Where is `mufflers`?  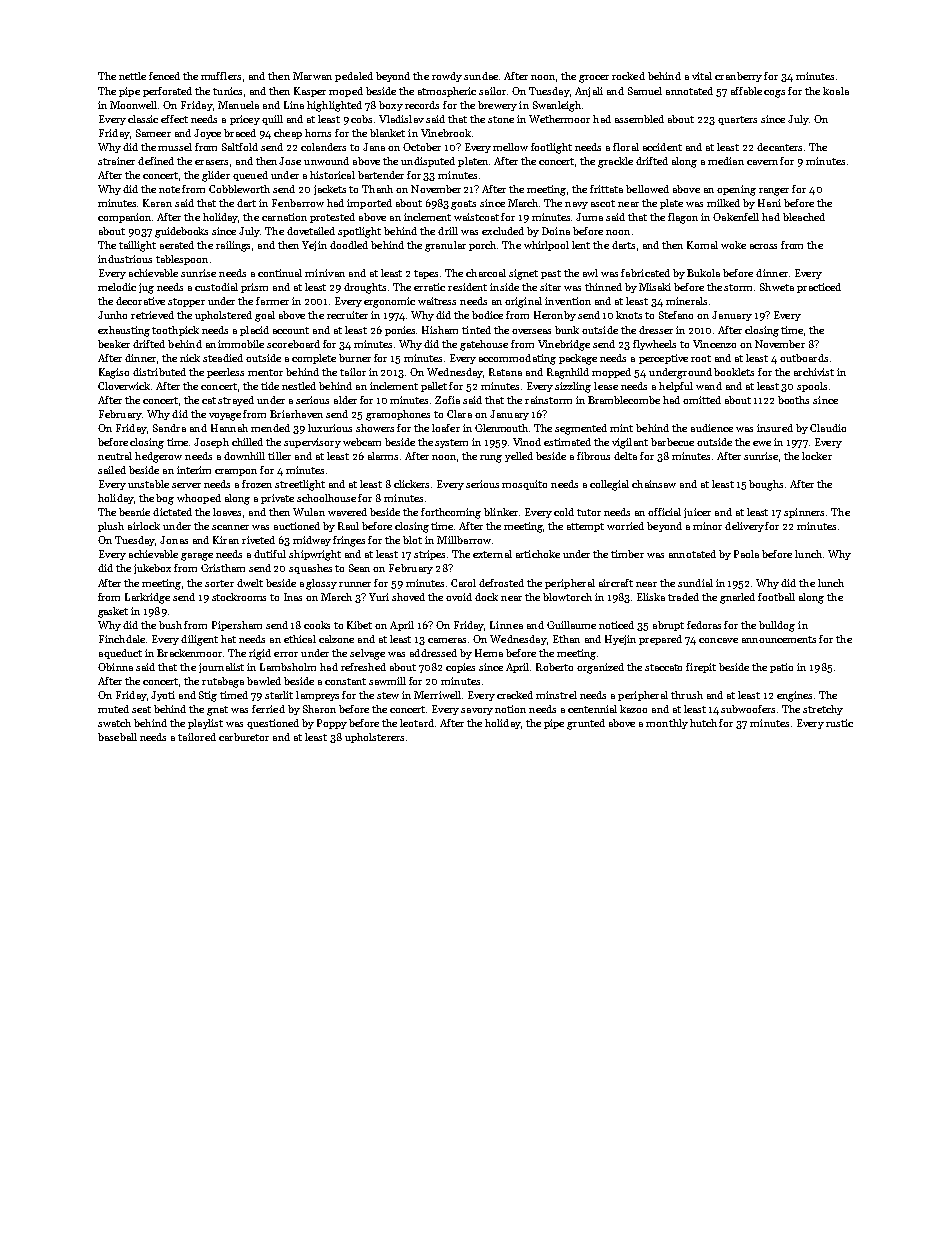
mufflers is located at coordinates (221, 76).
